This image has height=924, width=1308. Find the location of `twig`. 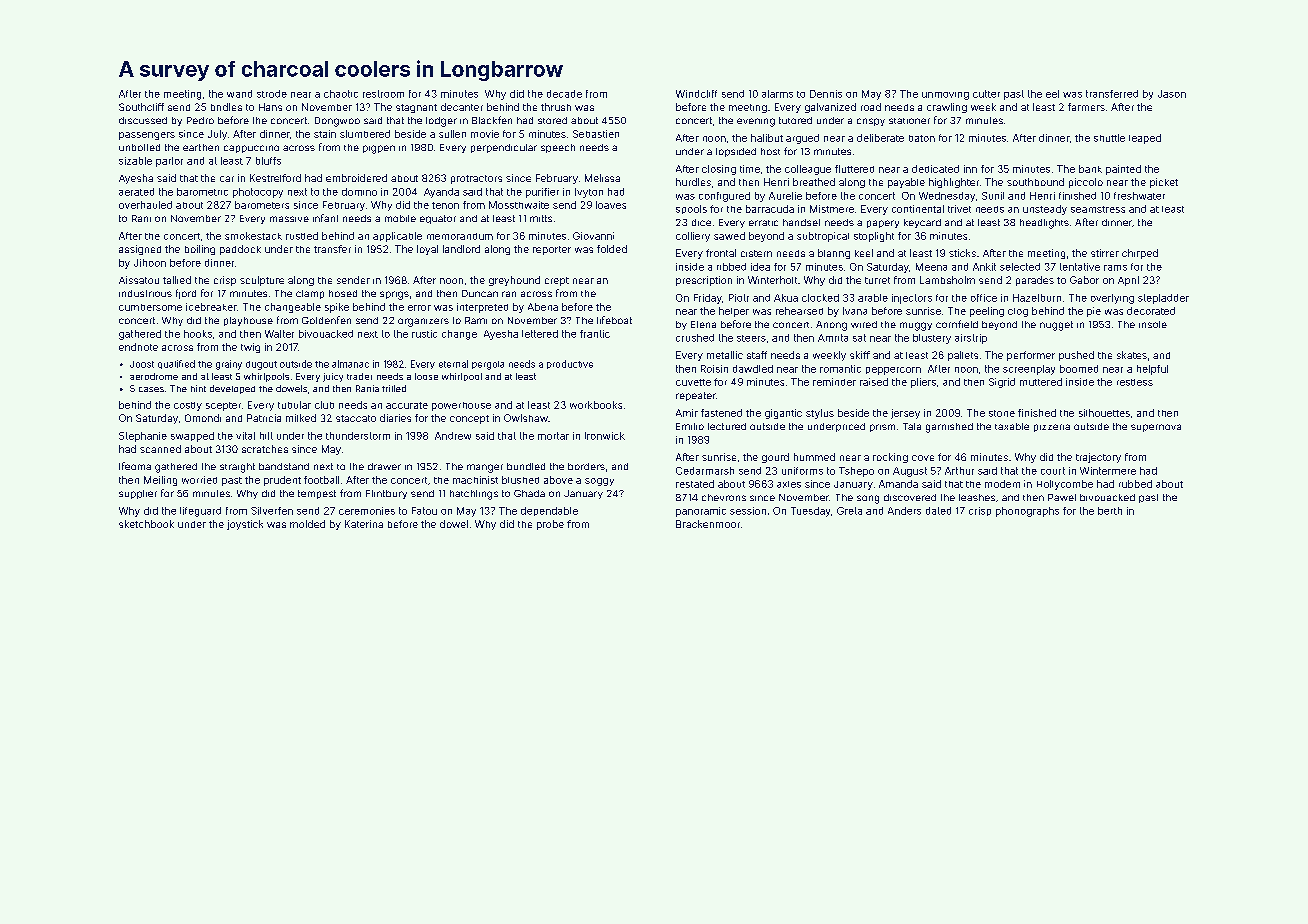

twig is located at coordinates (250, 348).
